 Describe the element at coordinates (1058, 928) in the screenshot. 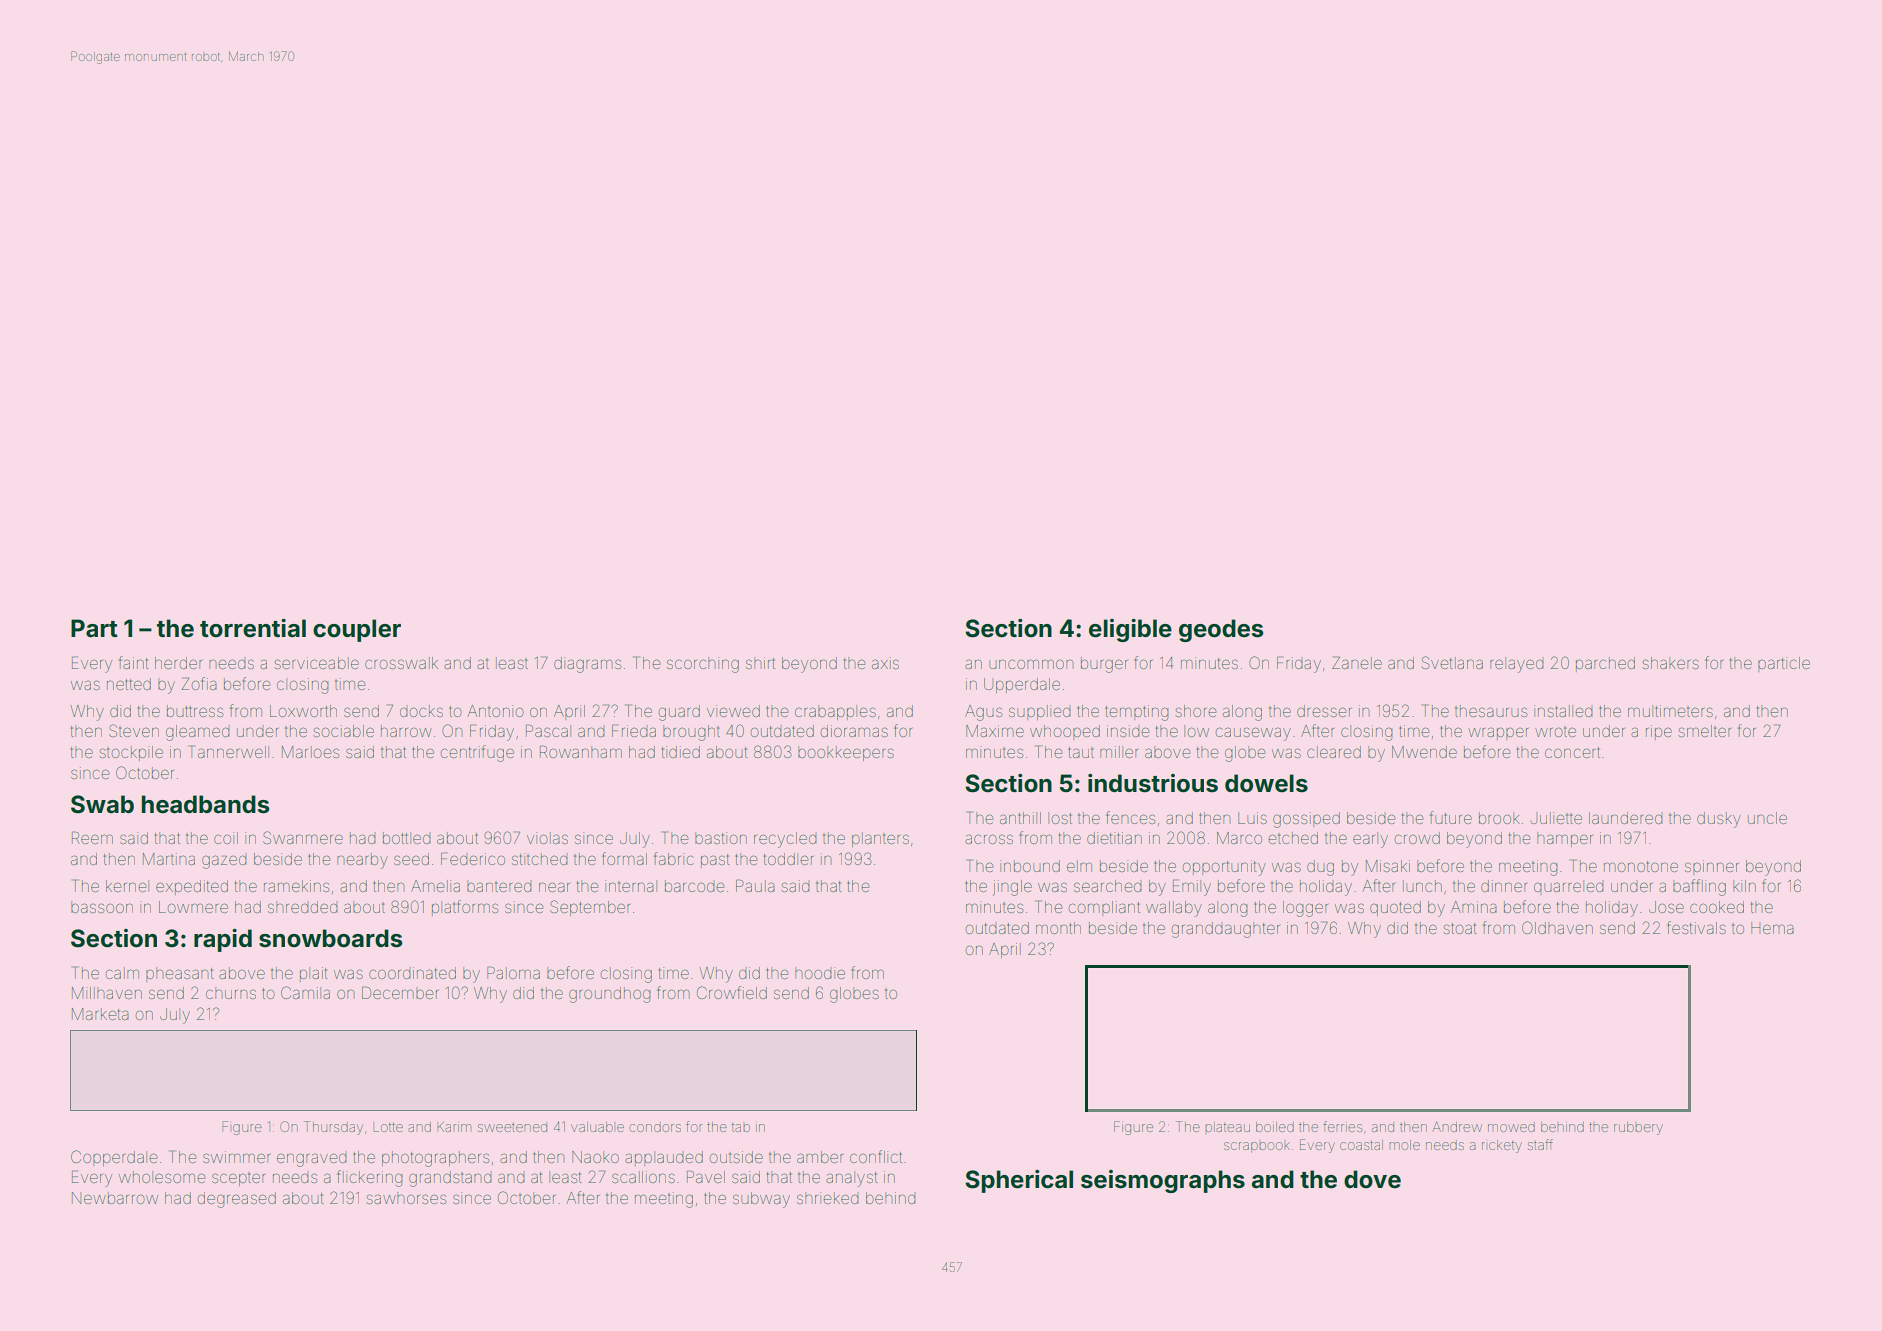

I see `month` at that location.
